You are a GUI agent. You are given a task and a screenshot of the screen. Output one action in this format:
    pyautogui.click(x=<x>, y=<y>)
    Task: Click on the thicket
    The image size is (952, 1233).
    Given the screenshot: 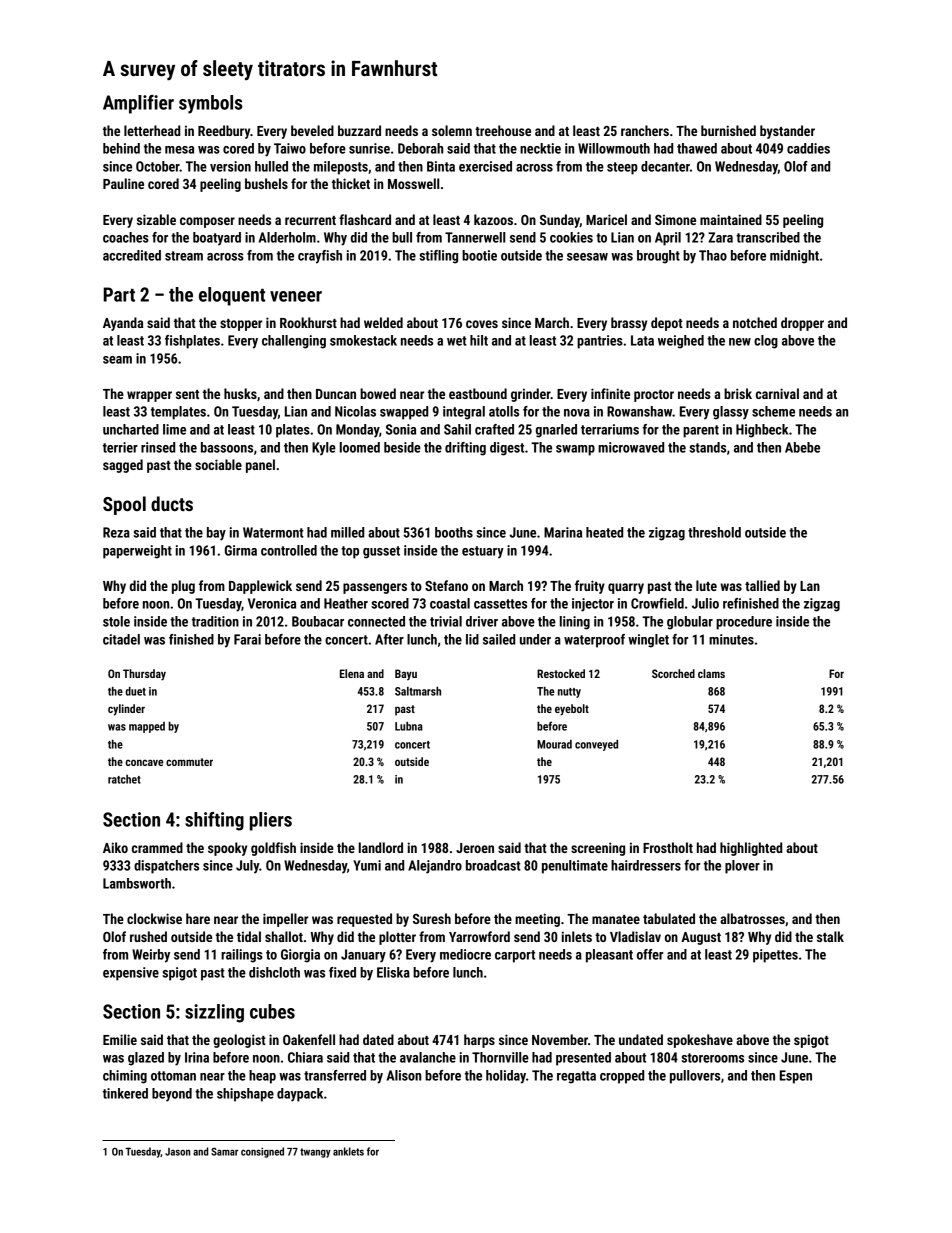 What is the action you would take?
    pyautogui.click(x=351, y=183)
